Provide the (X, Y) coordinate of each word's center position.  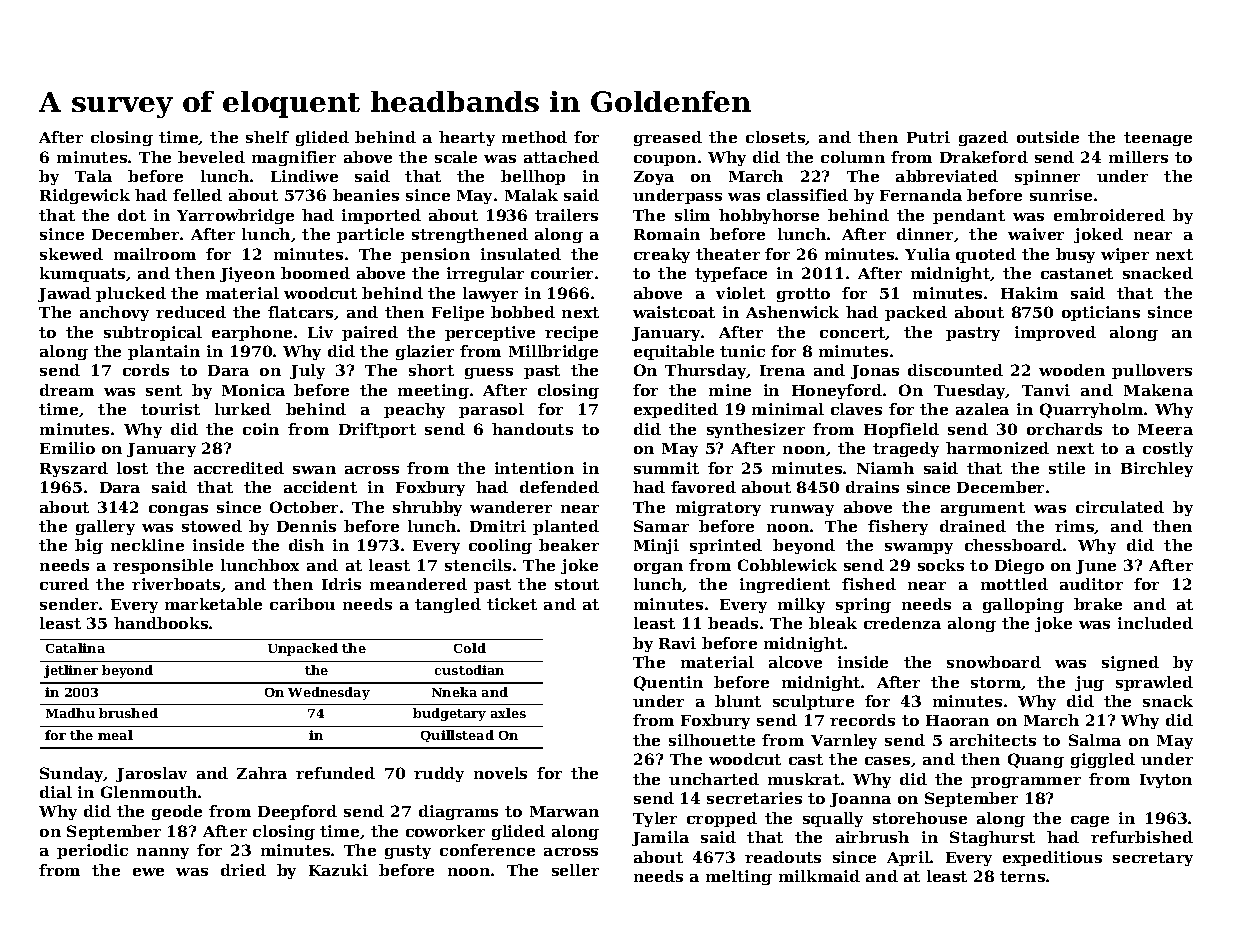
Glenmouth (149, 792)
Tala (93, 176)
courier (562, 273)
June (1096, 567)
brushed (128, 713)
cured (64, 584)
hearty (467, 138)
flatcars (300, 312)
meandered (418, 584)
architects (993, 740)
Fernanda (921, 195)
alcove (795, 662)
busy (1075, 255)
